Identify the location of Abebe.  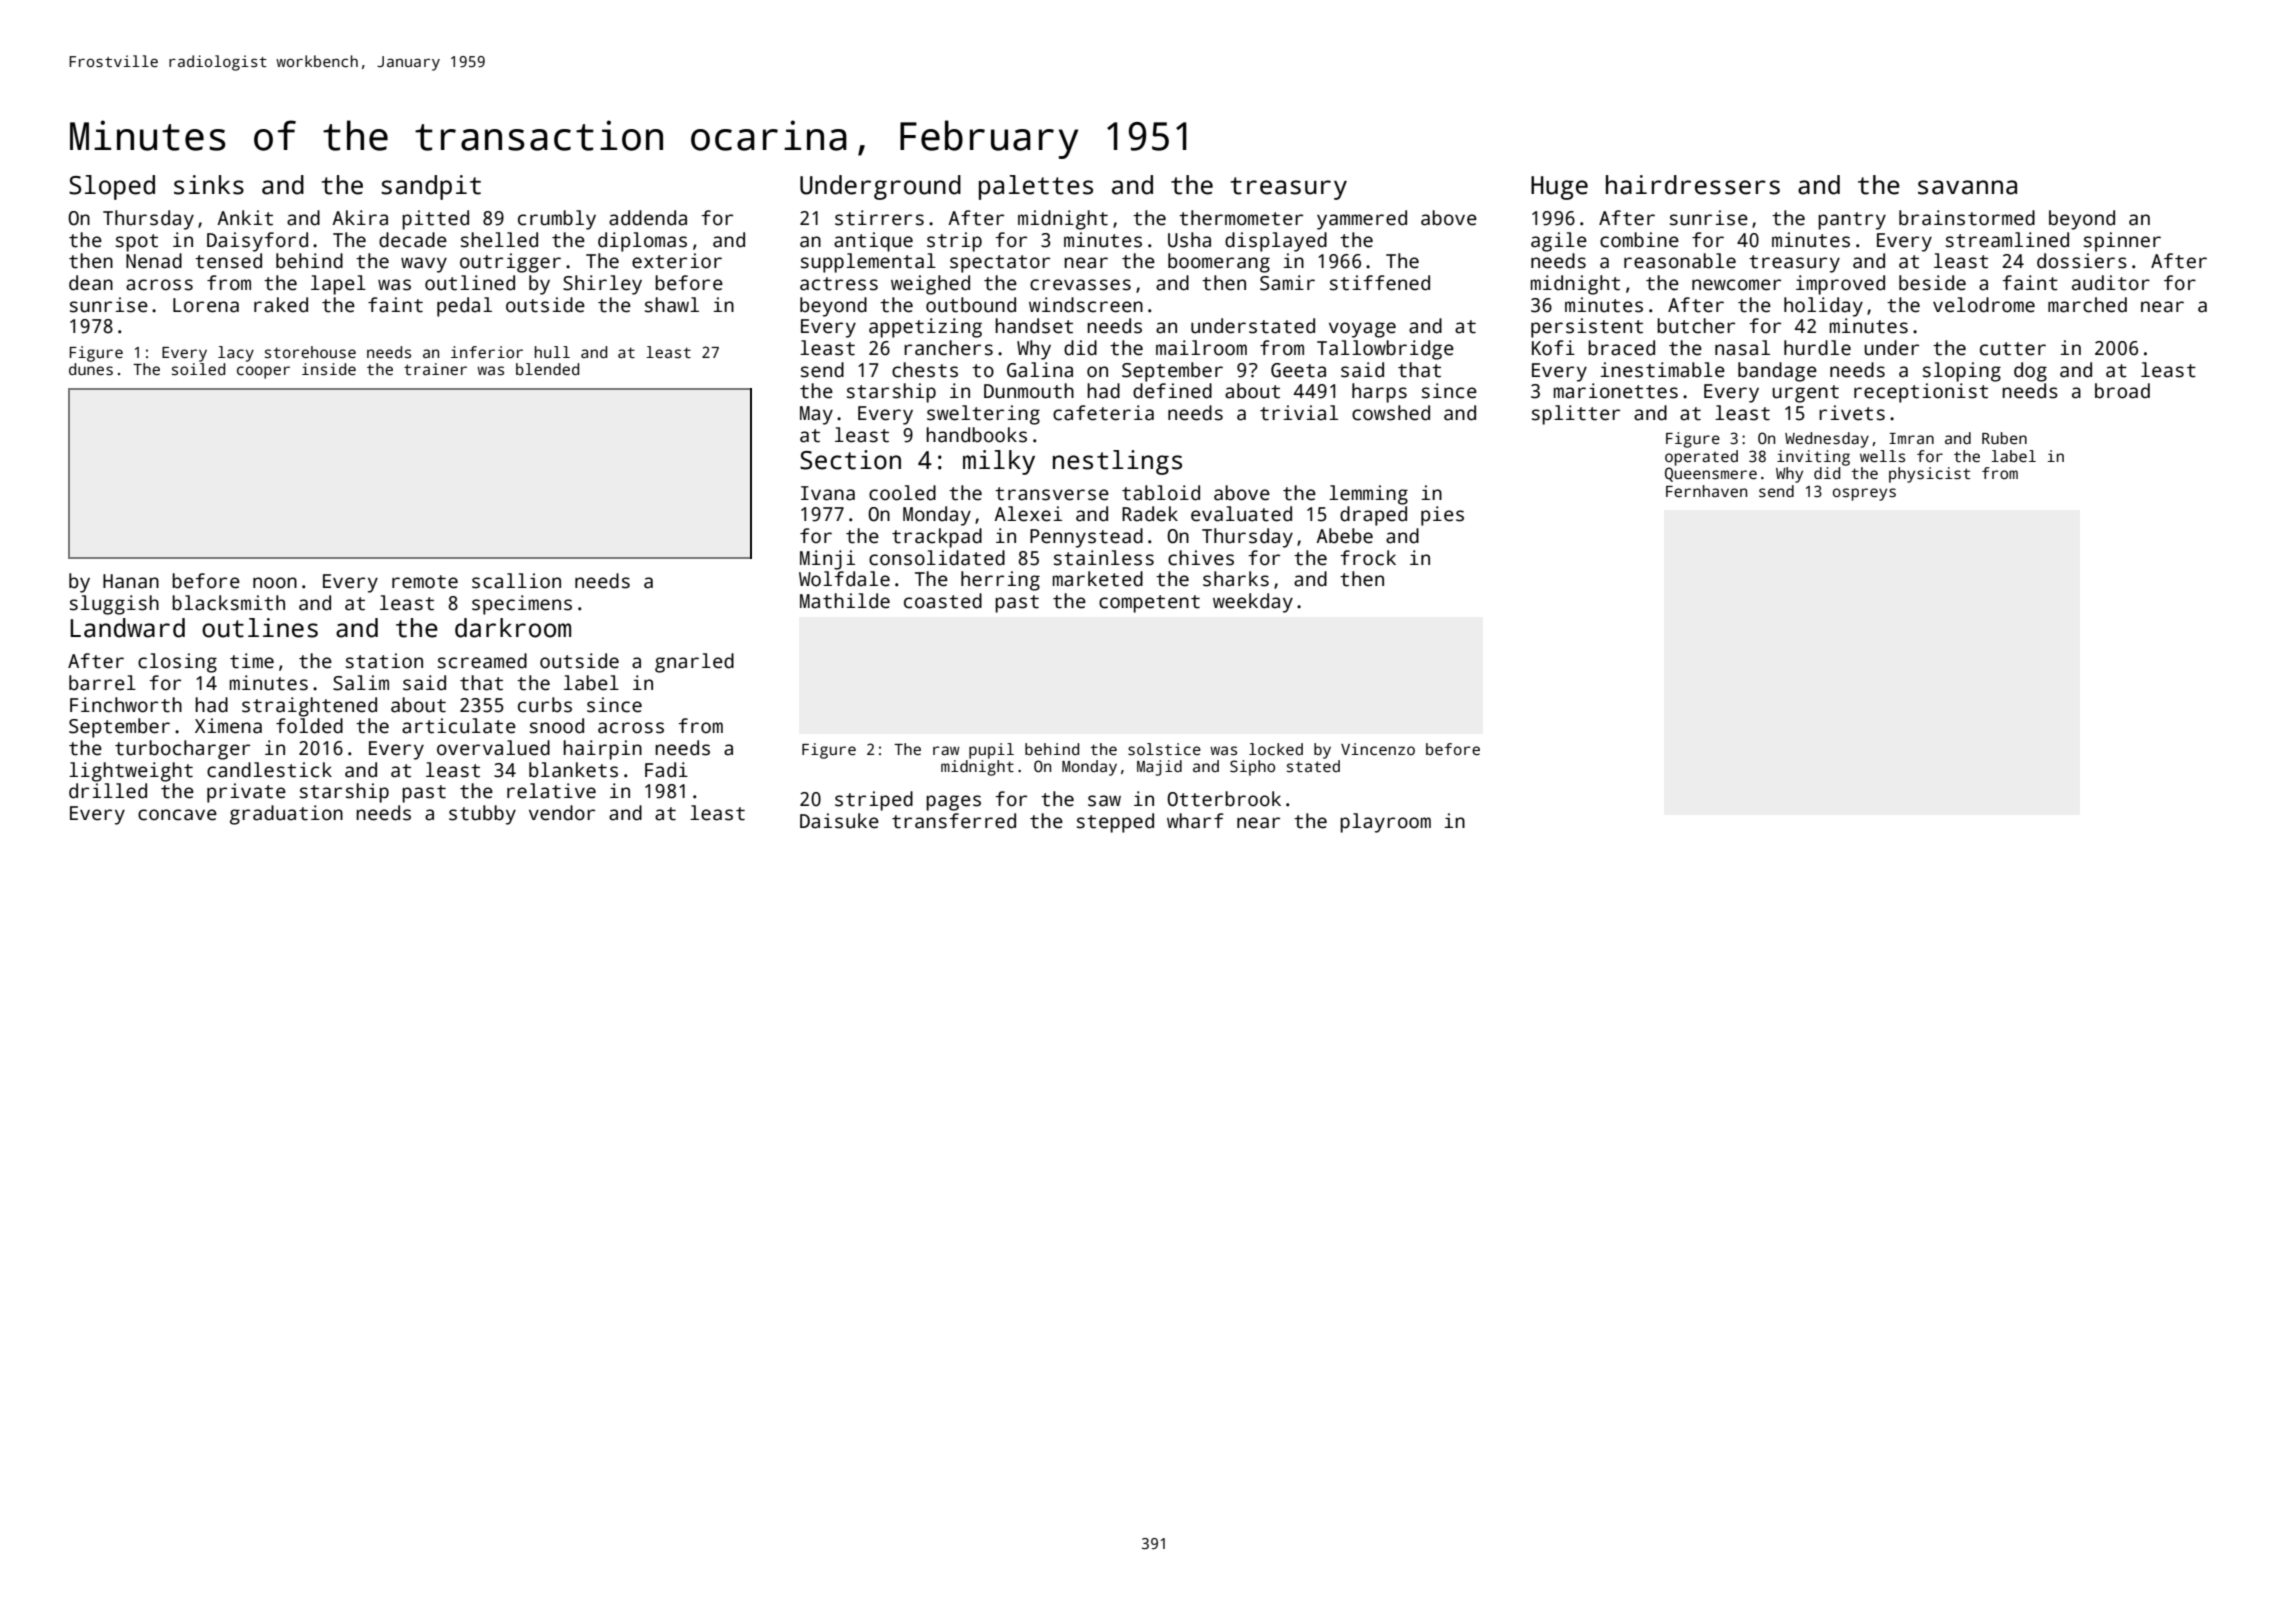
(1344, 536).
